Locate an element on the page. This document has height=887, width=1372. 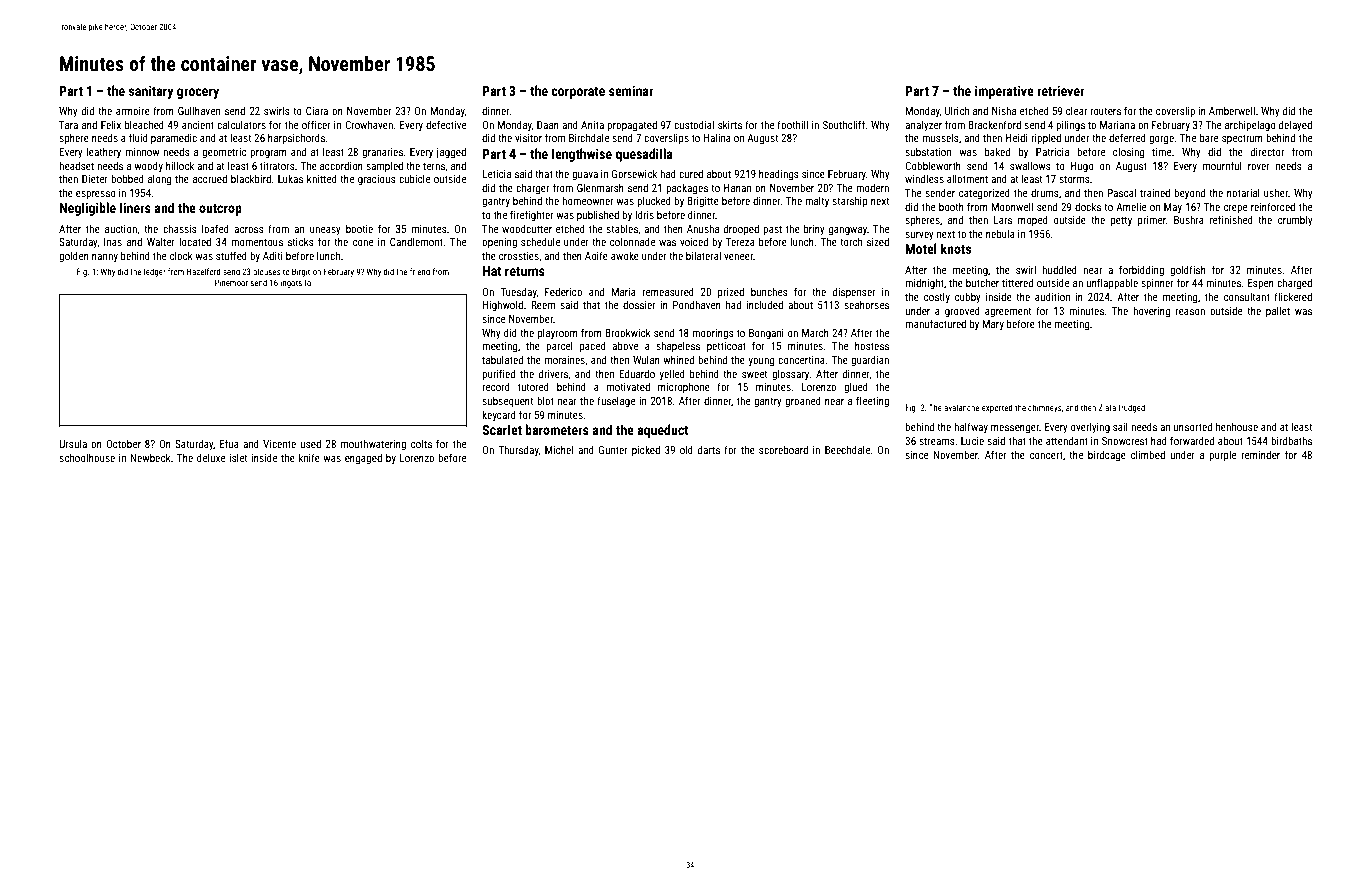
included is located at coordinates (764, 304).
